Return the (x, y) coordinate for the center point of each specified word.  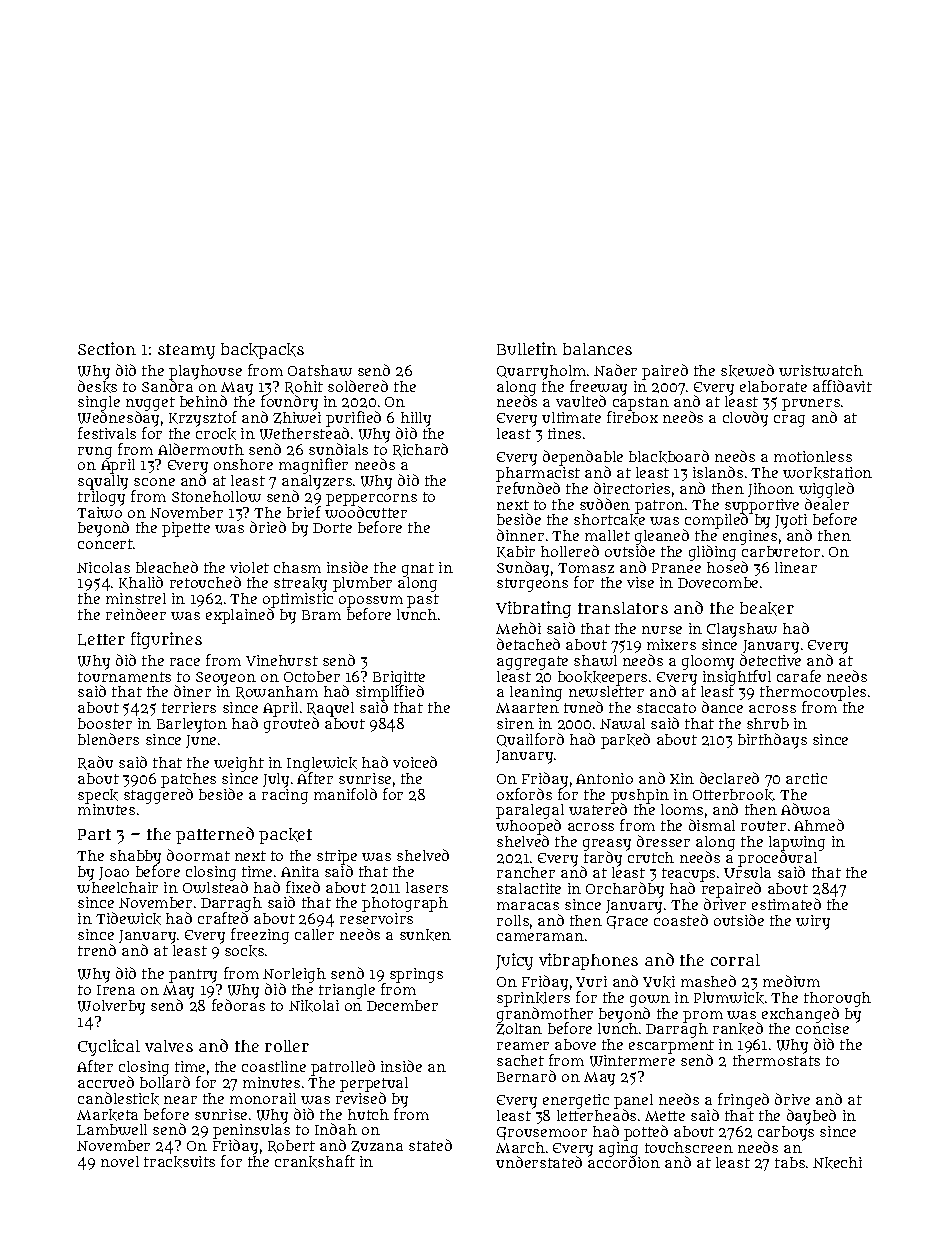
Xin (682, 778)
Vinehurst (282, 660)
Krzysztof (203, 419)
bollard (165, 1082)
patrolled (343, 1068)
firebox (632, 417)
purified (353, 419)
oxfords (524, 794)
